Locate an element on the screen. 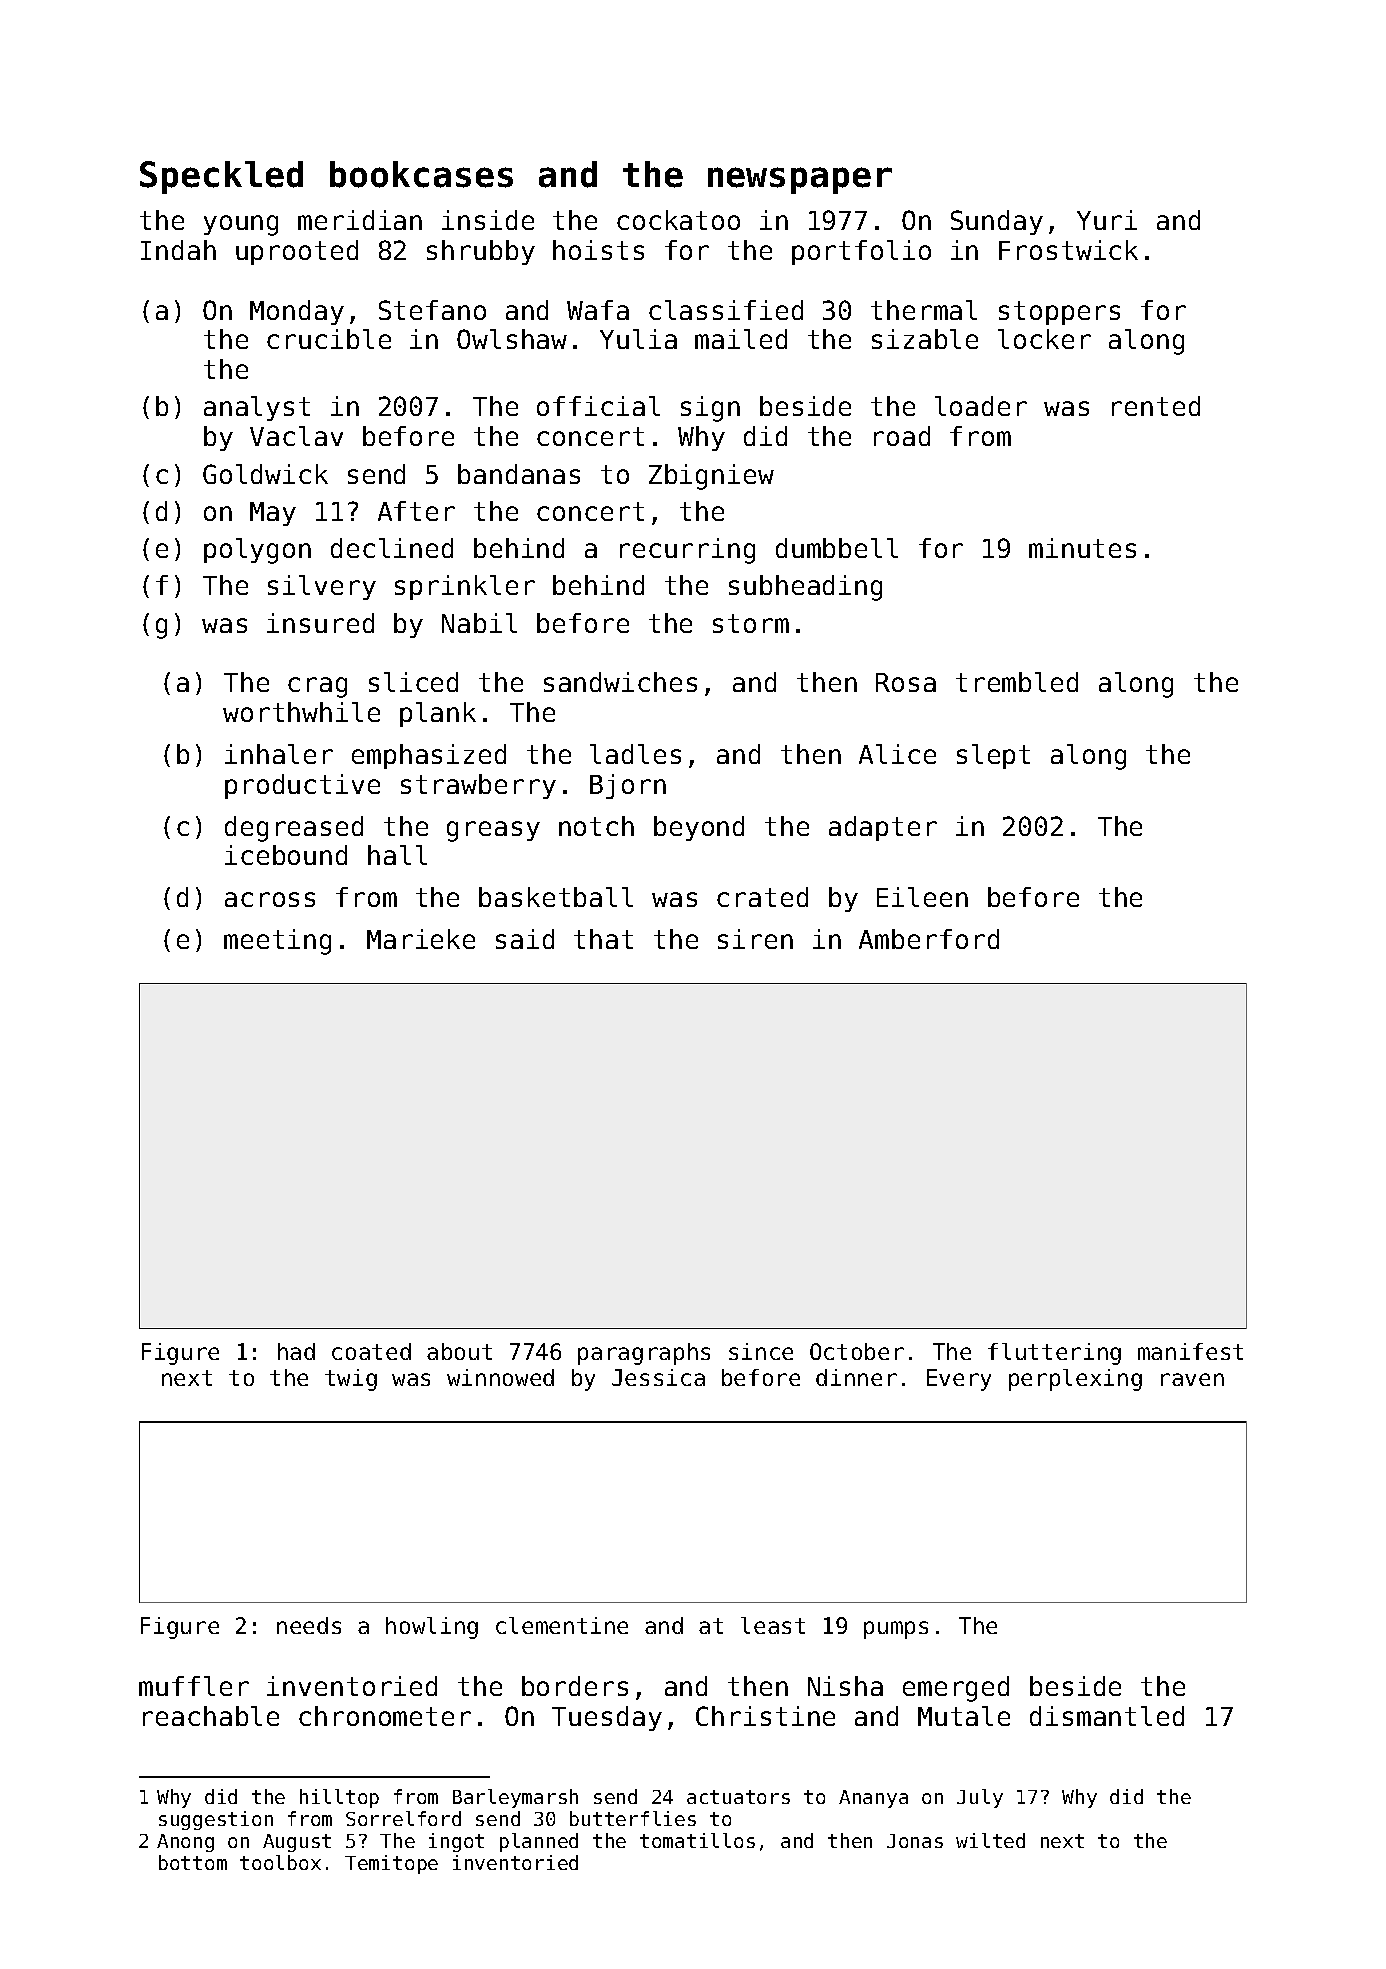 The height and width of the screenshot is (1969, 1386). rented is located at coordinates (1156, 406).
